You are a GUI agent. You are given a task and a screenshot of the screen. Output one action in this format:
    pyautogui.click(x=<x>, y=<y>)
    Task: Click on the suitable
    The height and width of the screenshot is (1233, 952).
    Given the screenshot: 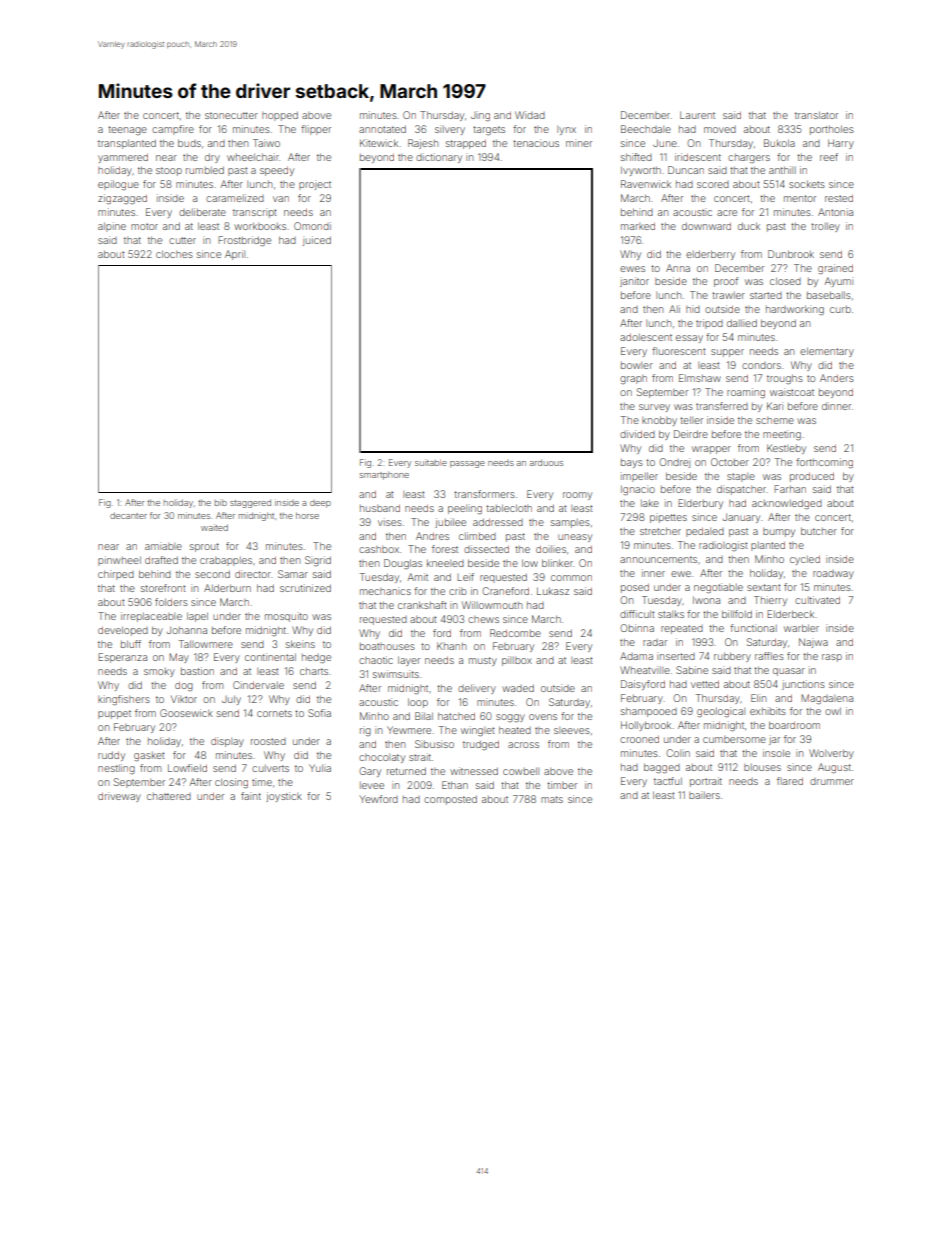 What is the action you would take?
    pyautogui.click(x=431, y=462)
